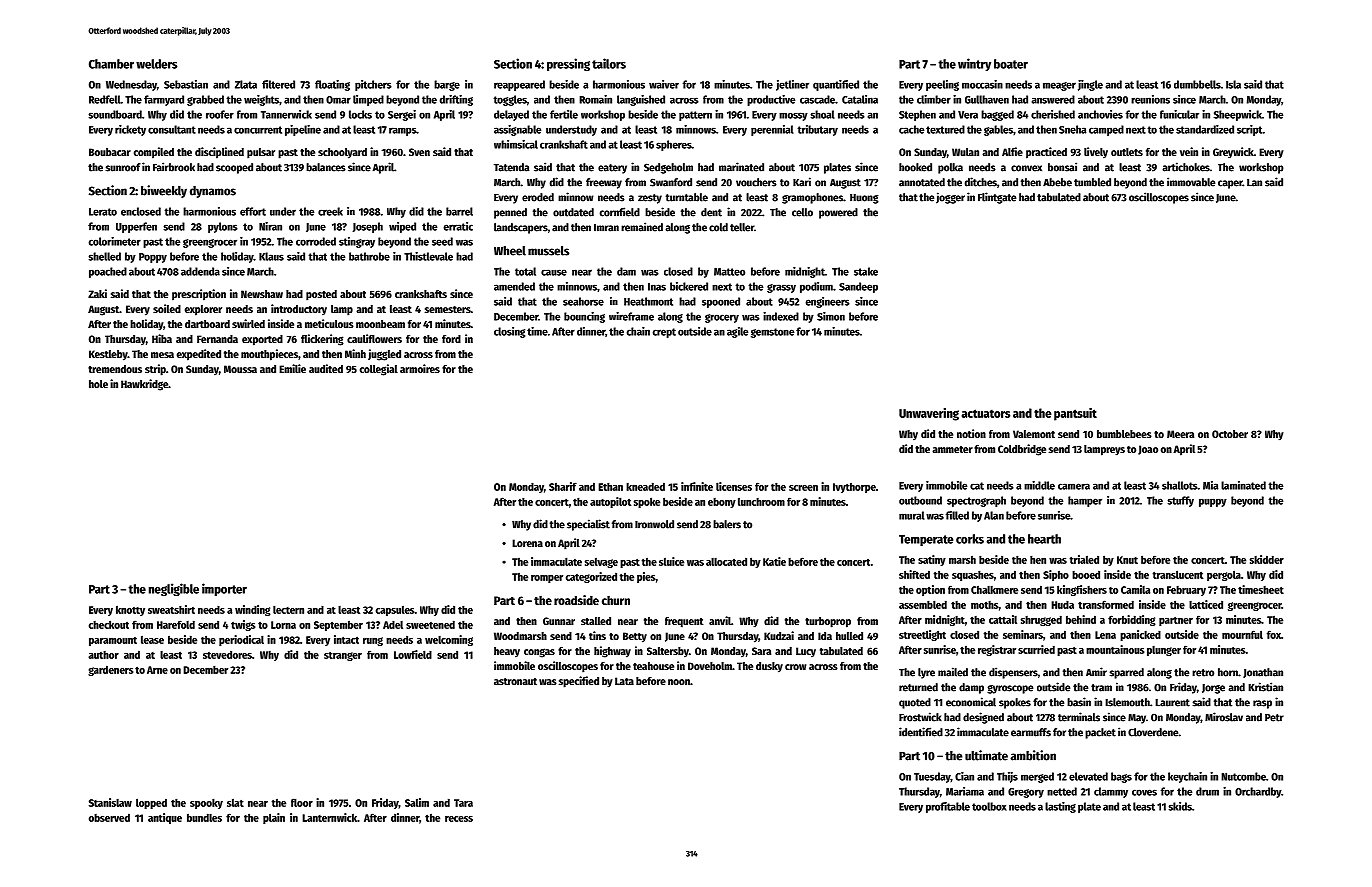 The image size is (1372, 887). I want to click on Sharif, so click(563, 486).
